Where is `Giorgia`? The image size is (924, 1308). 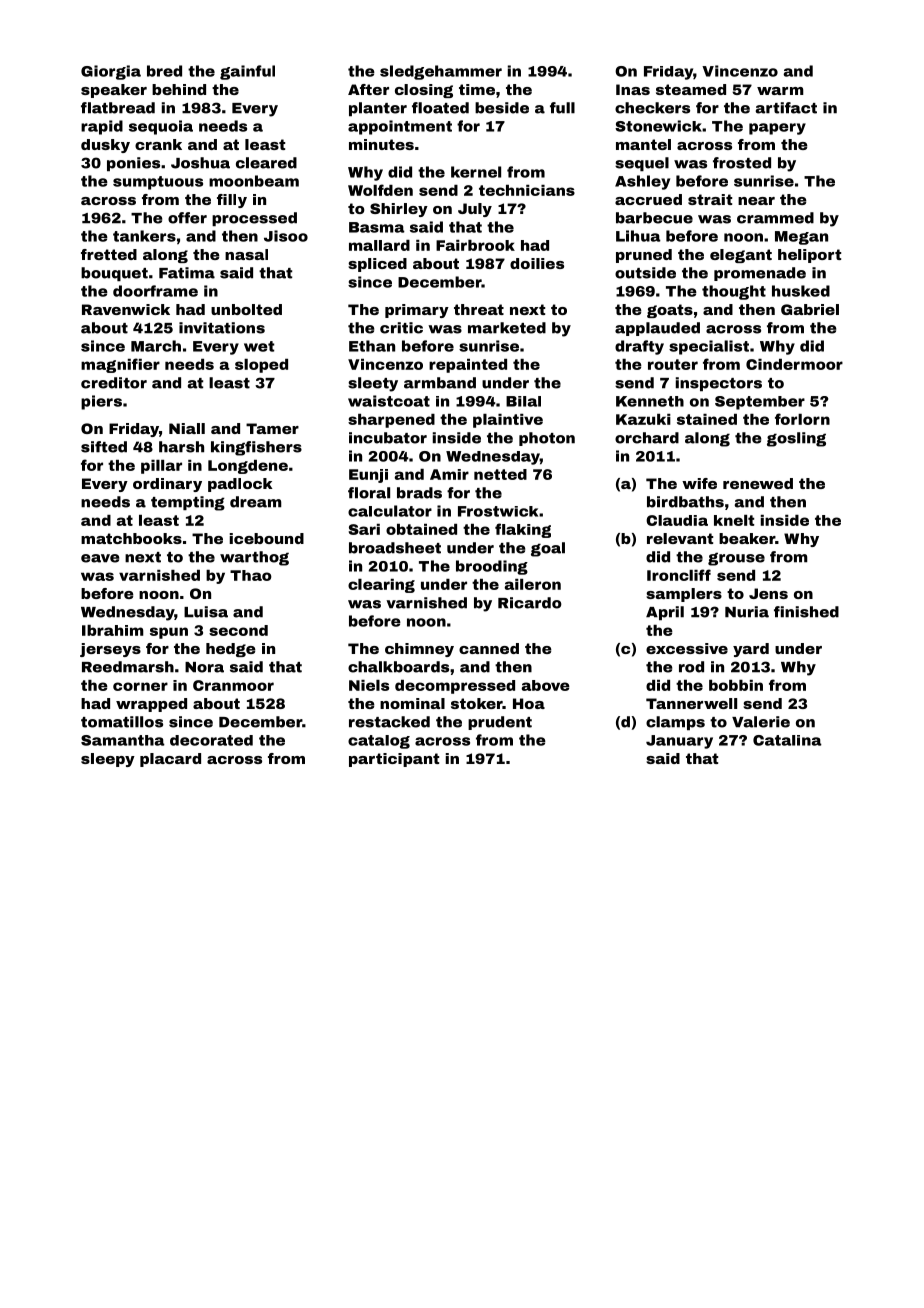 Giorgia is located at coordinates (111, 72).
